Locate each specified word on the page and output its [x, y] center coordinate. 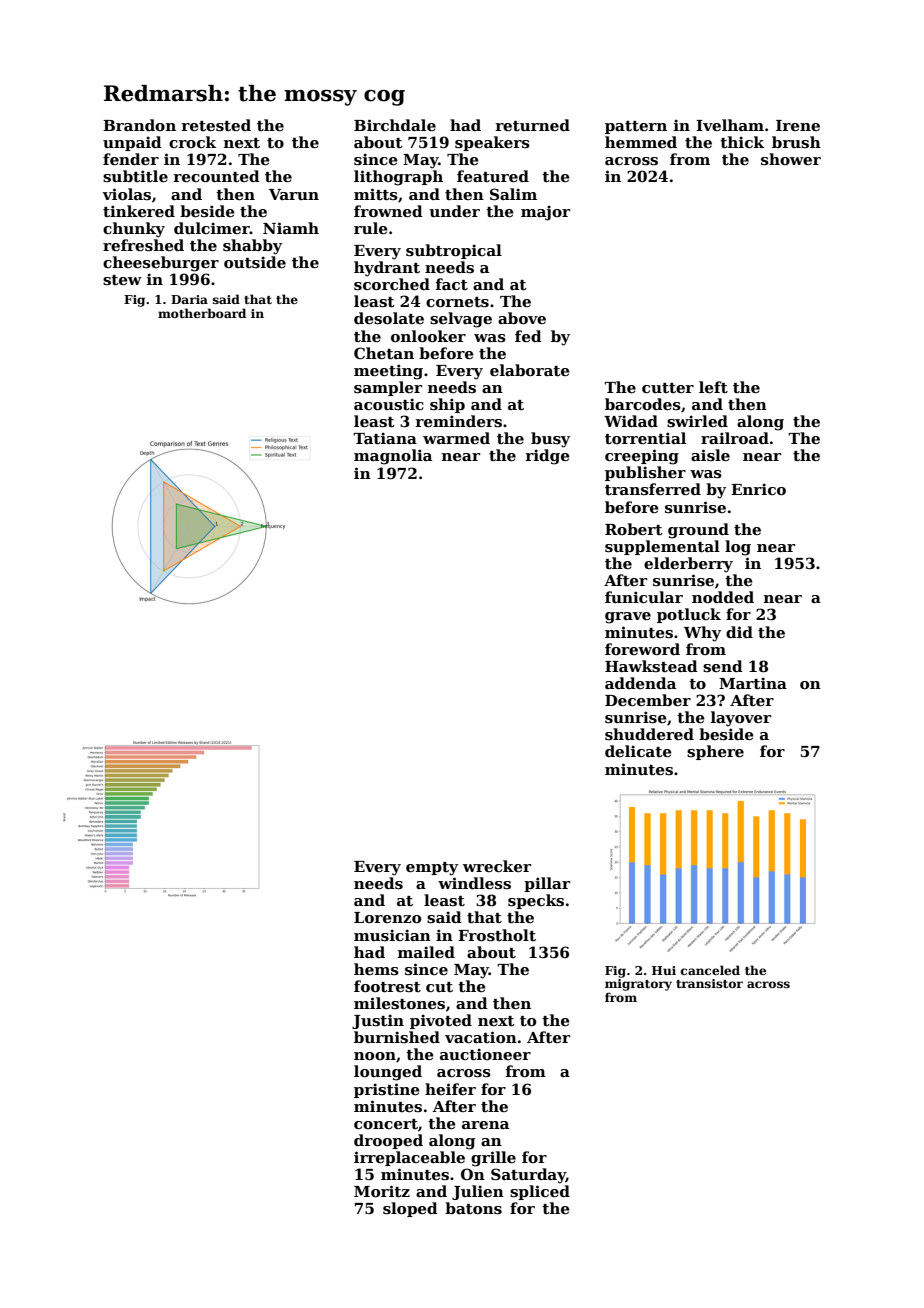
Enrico [758, 489]
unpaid [132, 143]
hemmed [641, 142]
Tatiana [385, 438]
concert [386, 1124]
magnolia [393, 457]
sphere [715, 752]
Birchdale [395, 125]
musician [392, 935]
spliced [540, 1192]
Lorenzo [387, 917]
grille [493, 1159]
